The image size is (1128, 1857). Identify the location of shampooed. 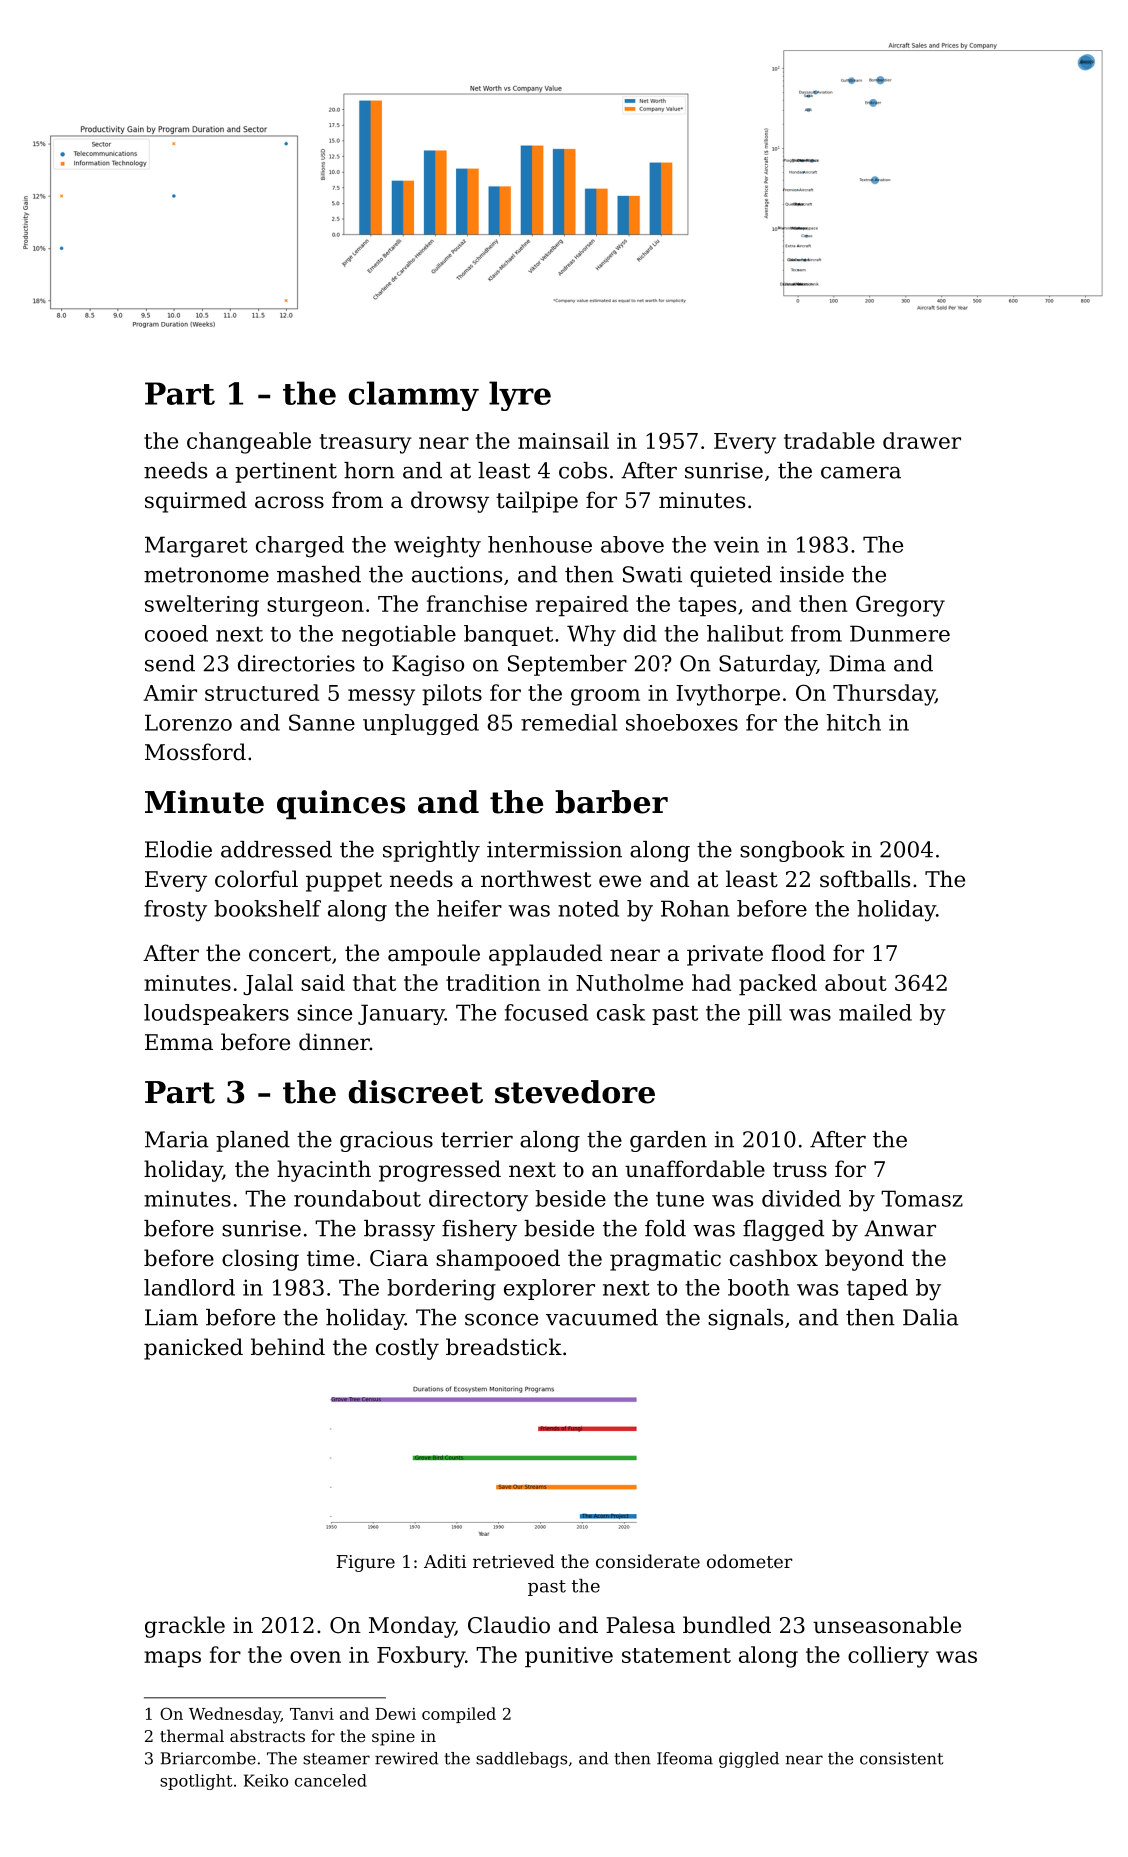
(498, 1260).
